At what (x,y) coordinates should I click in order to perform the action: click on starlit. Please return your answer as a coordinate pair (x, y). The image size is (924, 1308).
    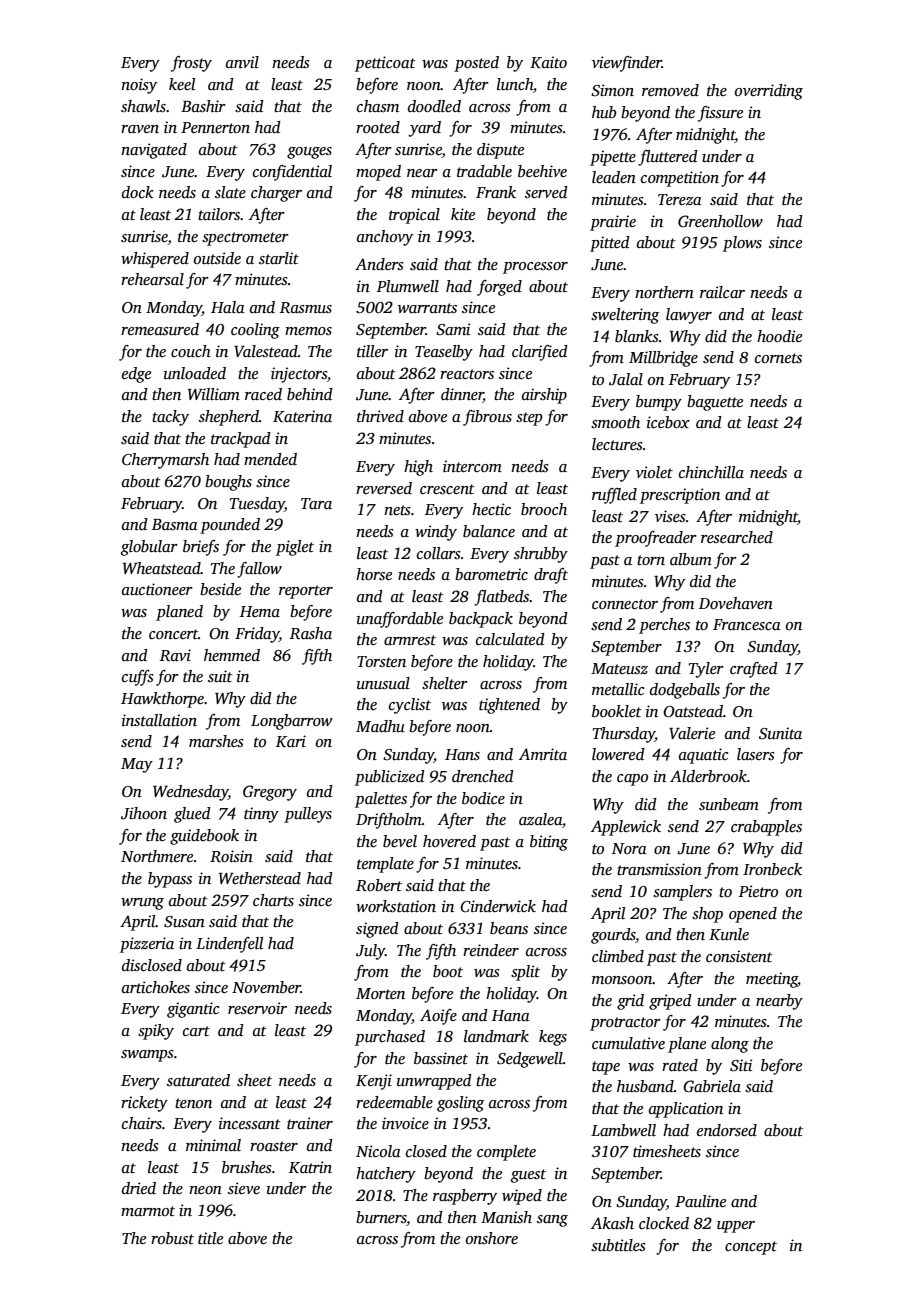
    Looking at the image, I should click on (279, 258).
